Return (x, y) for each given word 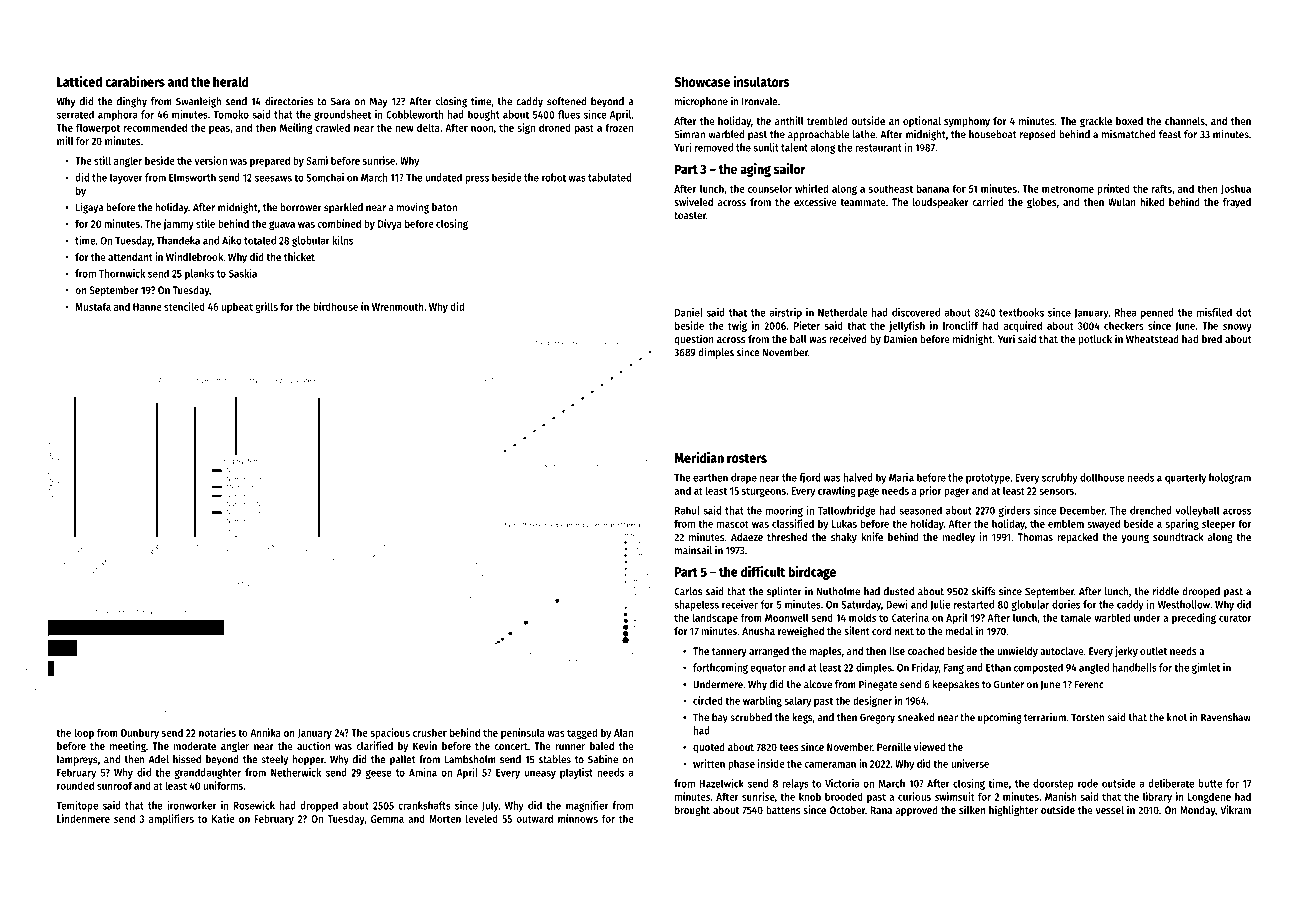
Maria (901, 477)
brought (692, 811)
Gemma (387, 819)
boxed (1129, 121)
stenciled (184, 306)
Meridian (699, 457)
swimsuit (955, 796)
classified (793, 523)
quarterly (1185, 478)
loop (84, 733)
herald (231, 81)
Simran (689, 134)
